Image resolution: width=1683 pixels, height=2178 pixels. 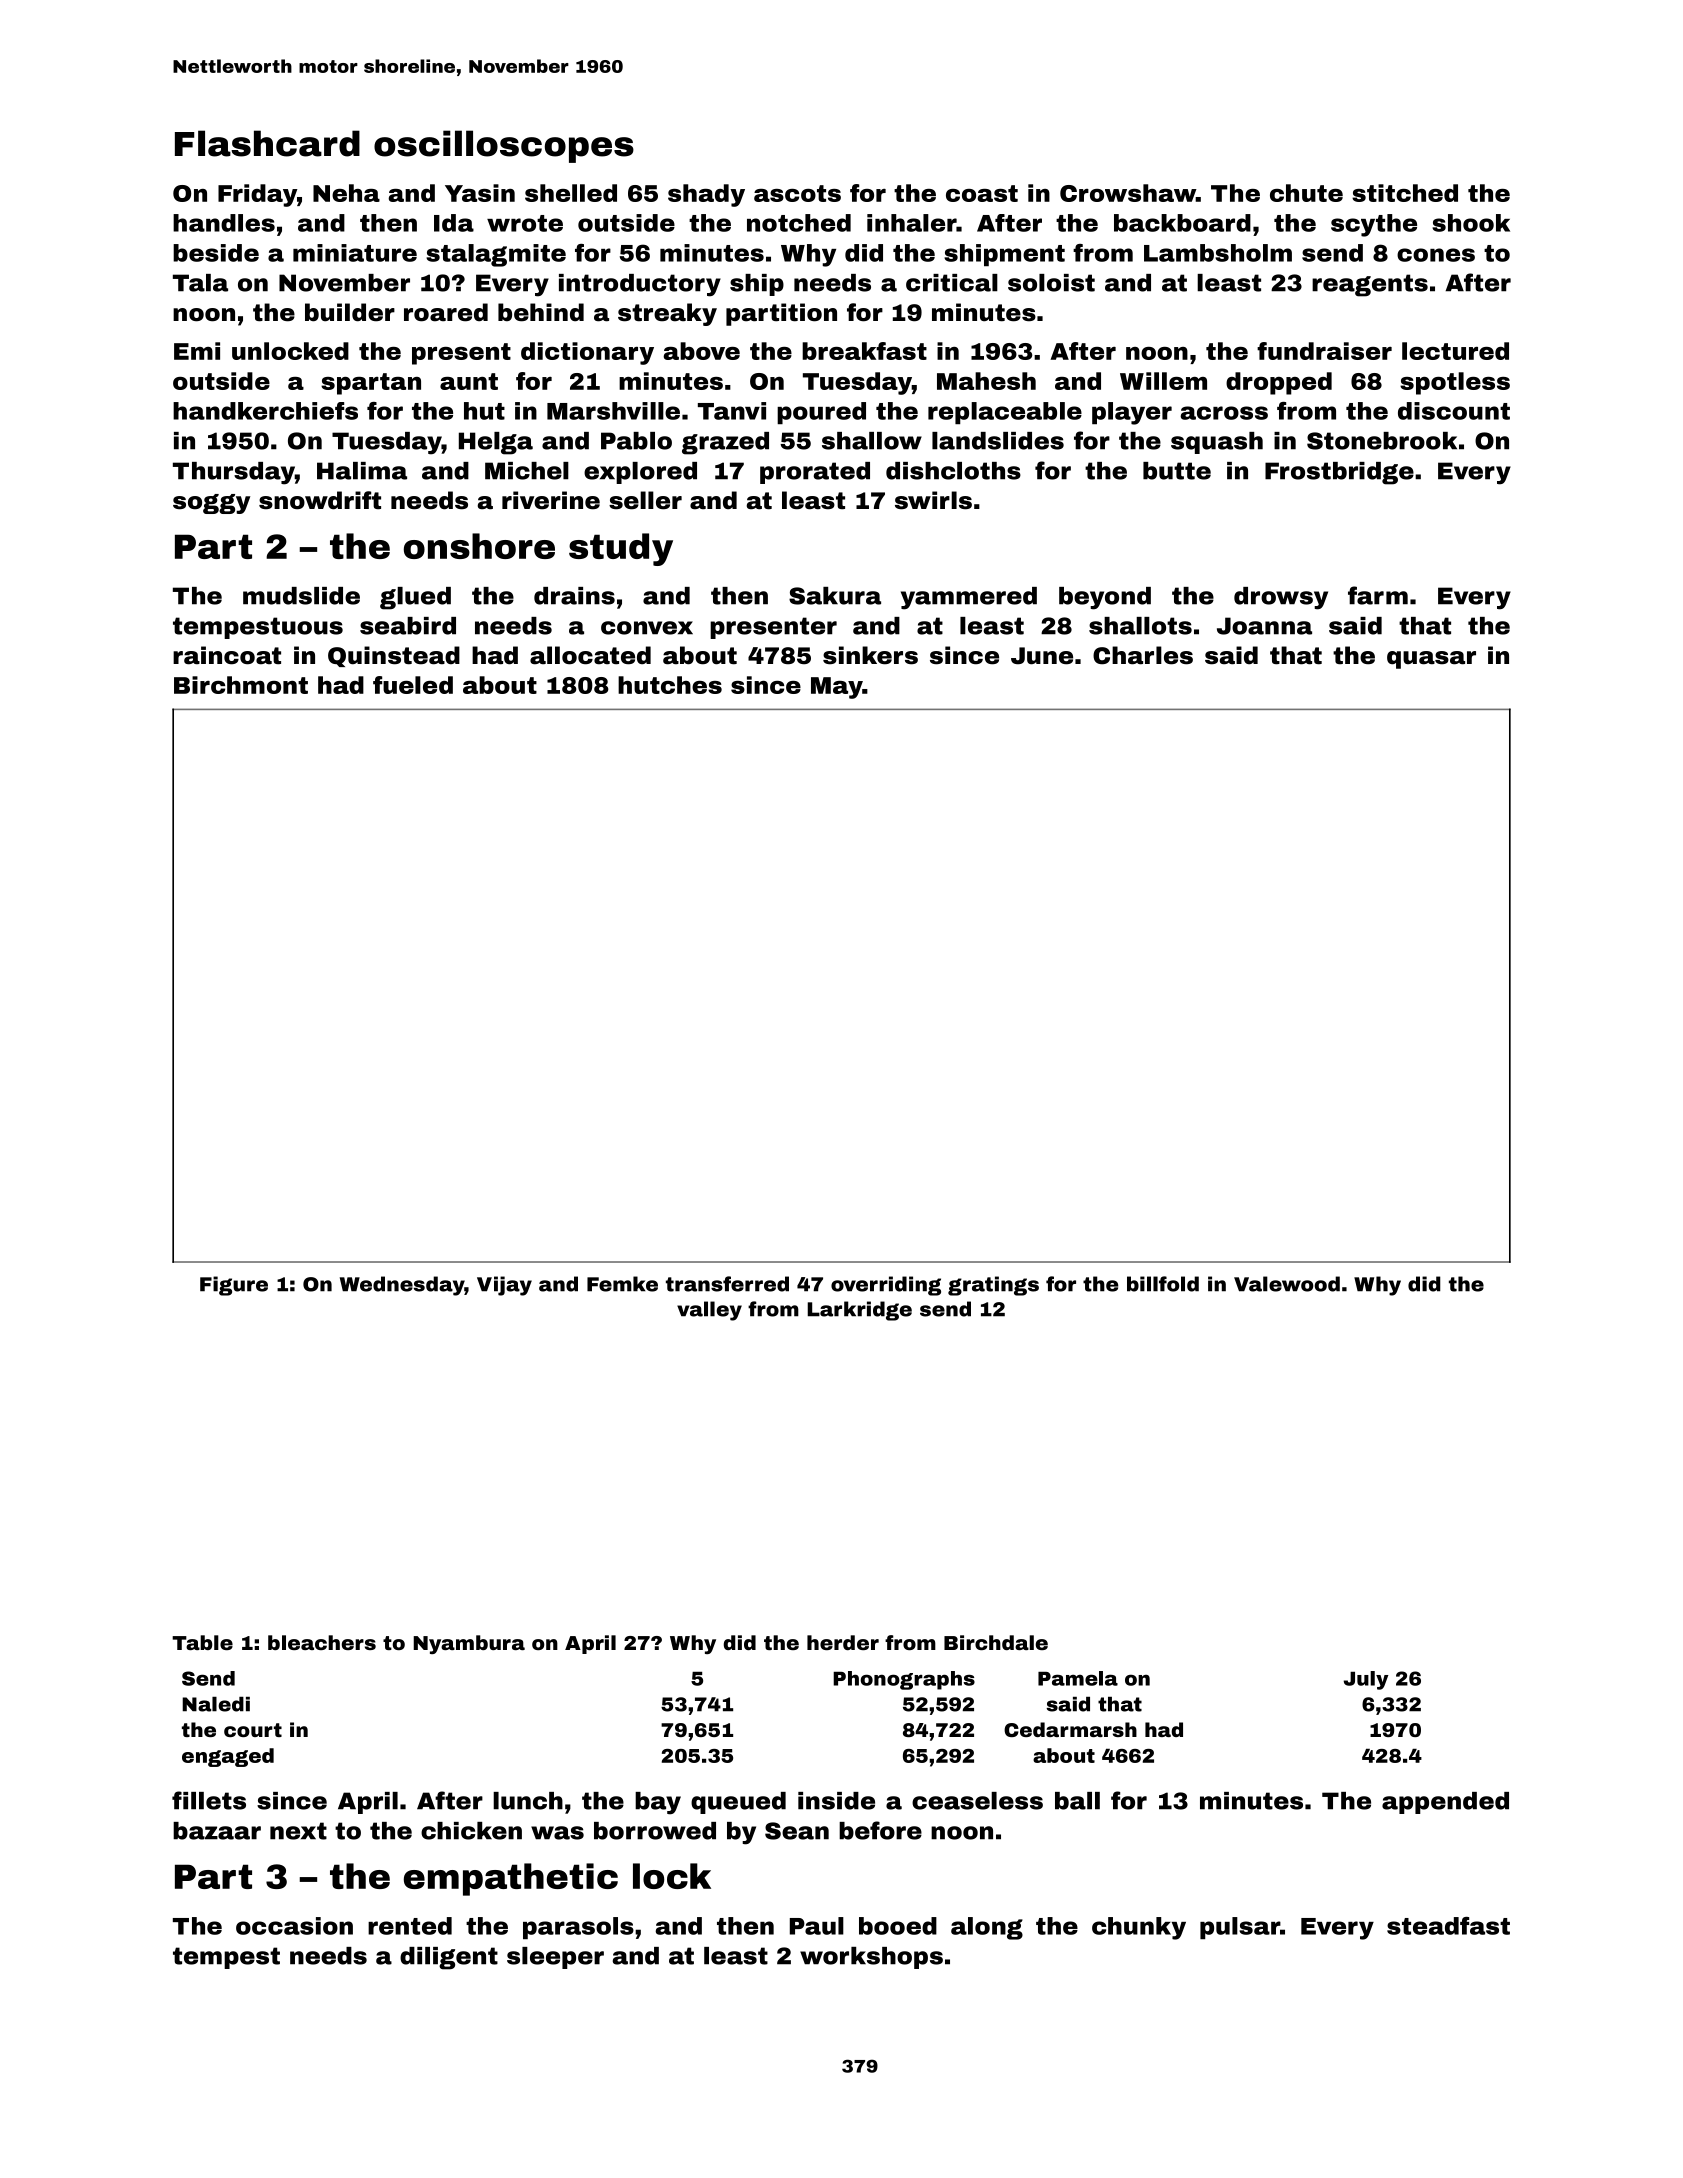 I want to click on Table, so click(x=202, y=1642).
